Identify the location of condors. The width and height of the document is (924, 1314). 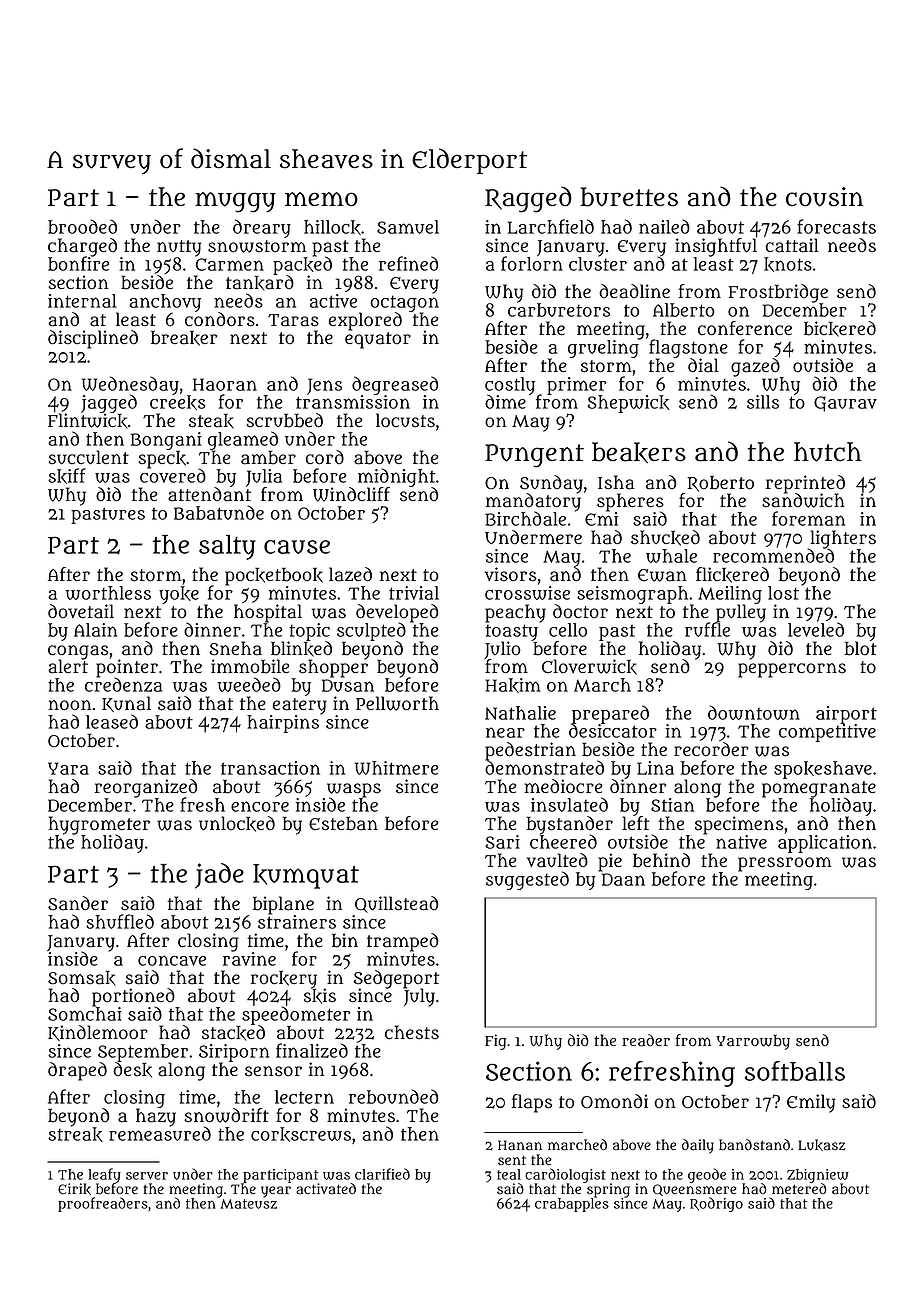
(220, 319).
